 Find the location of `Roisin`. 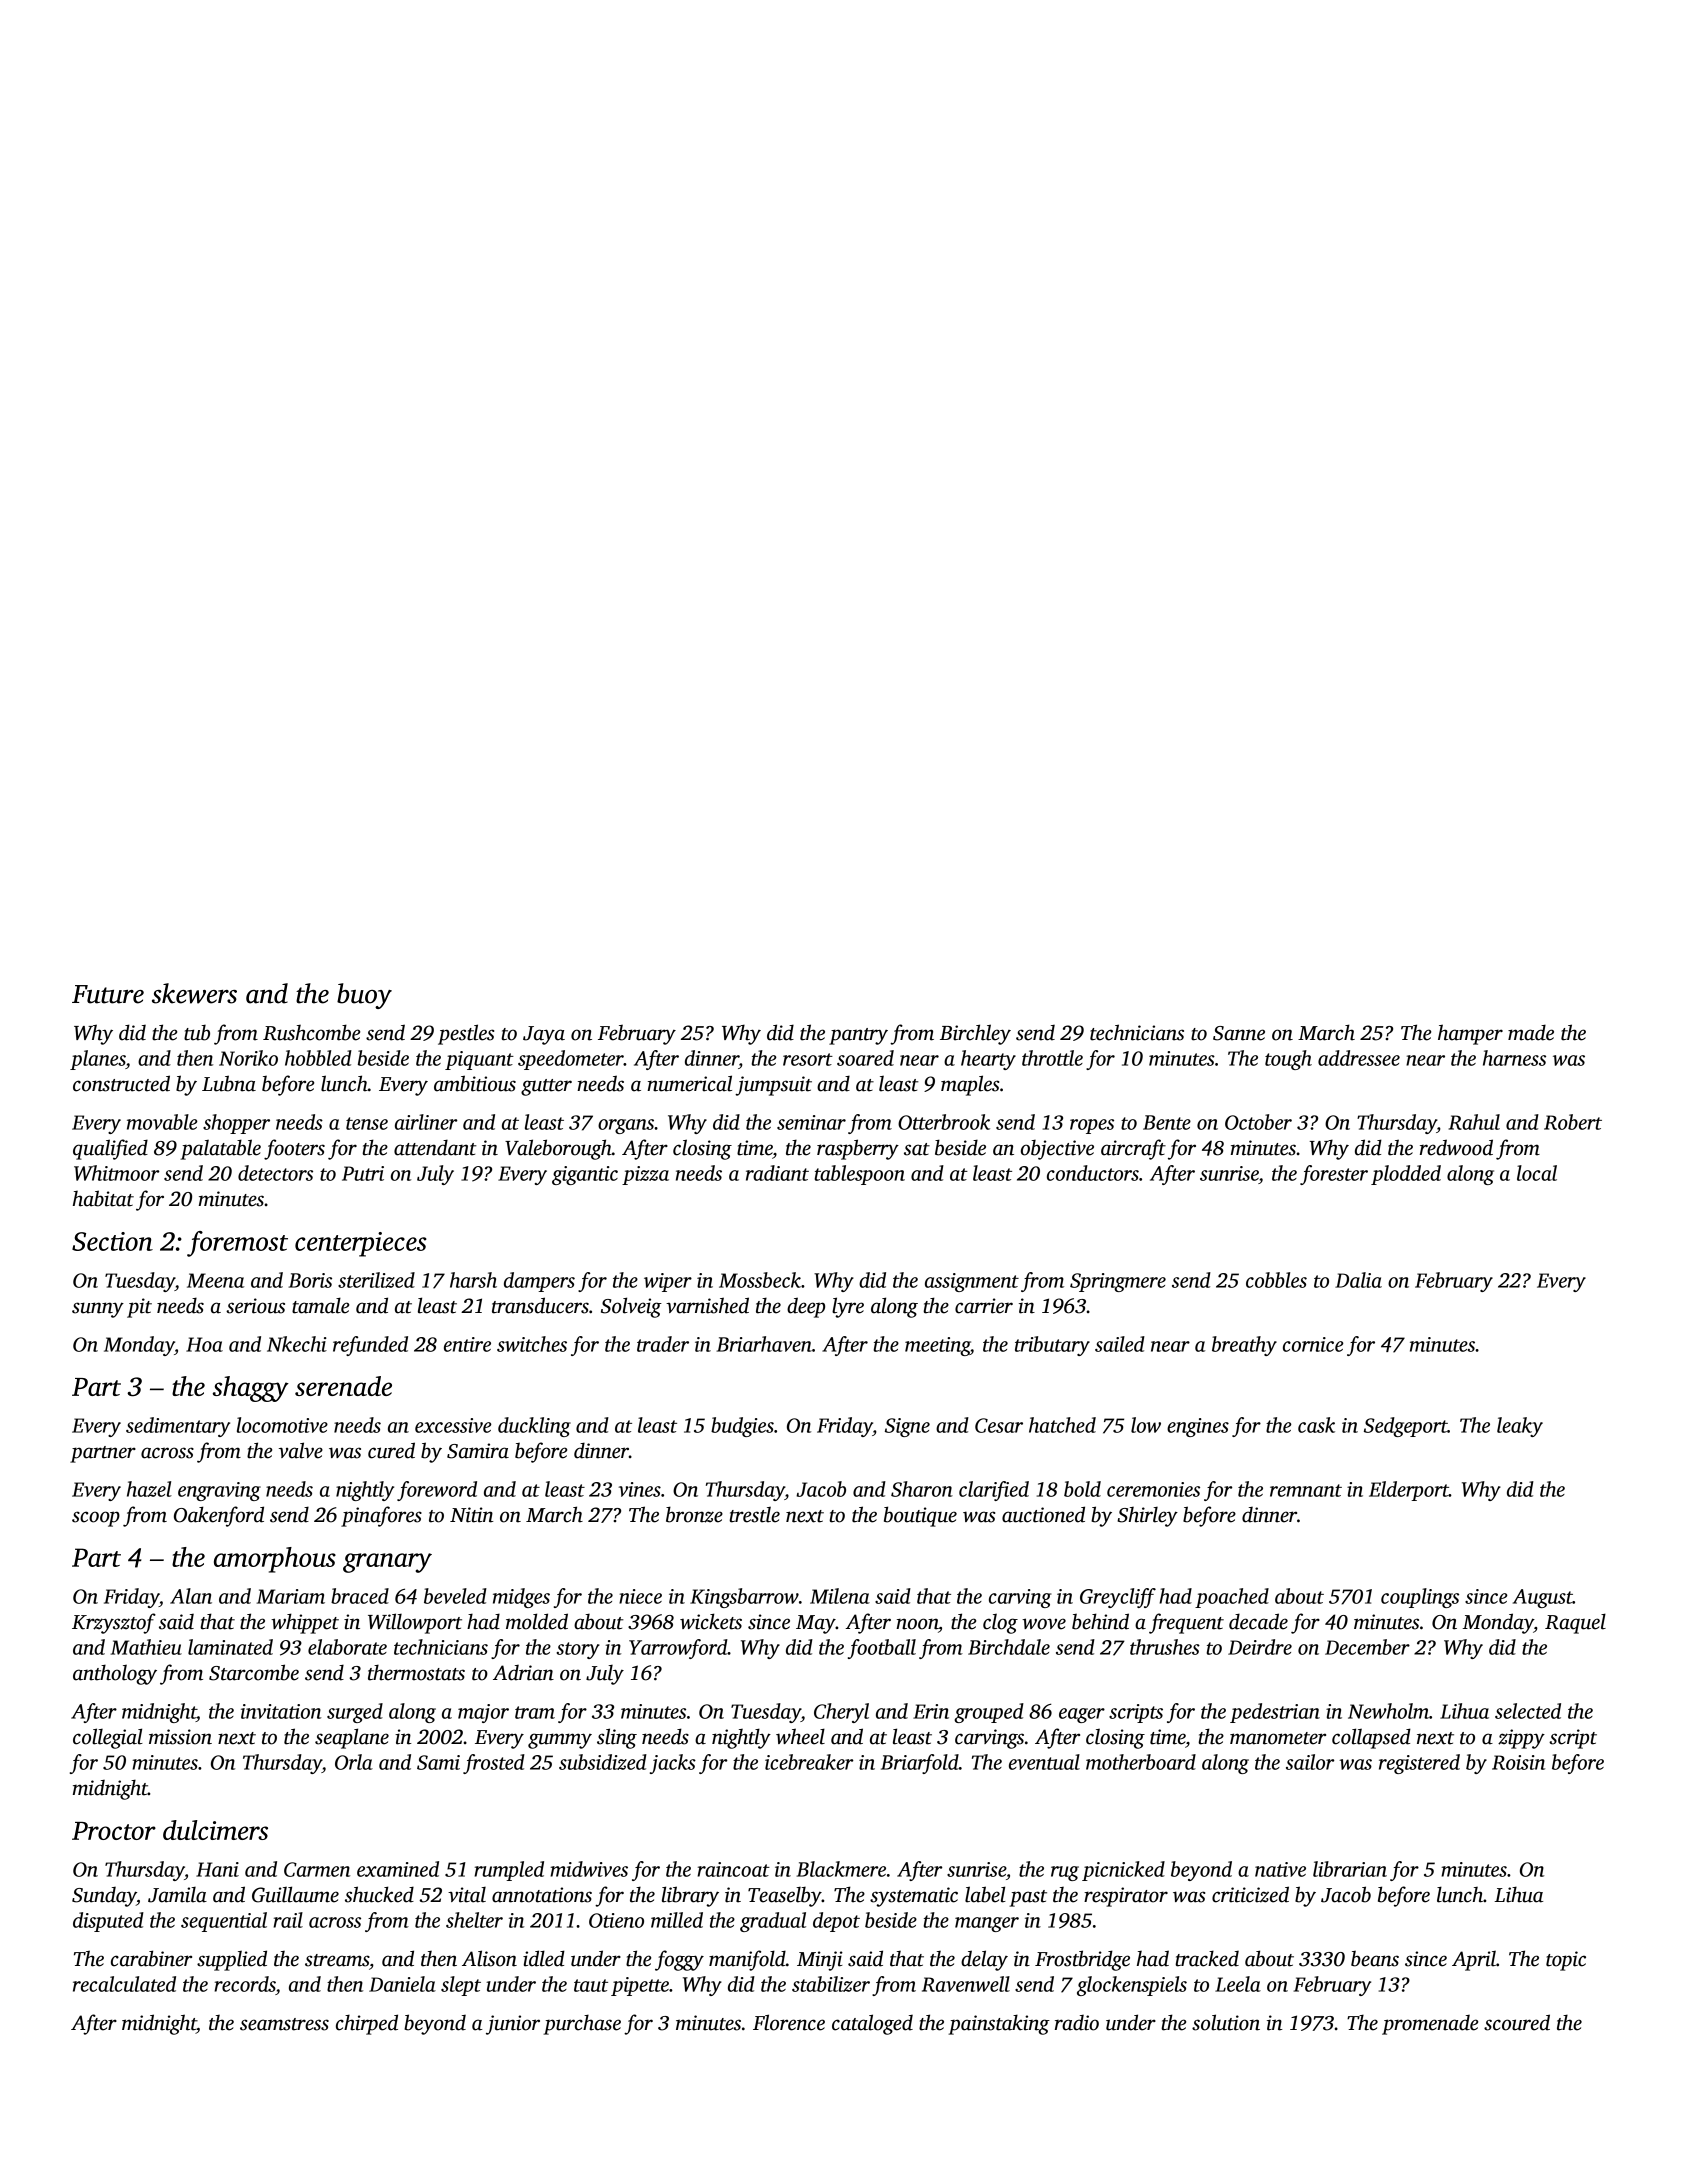

Roisin is located at coordinates (1518, 1762).
